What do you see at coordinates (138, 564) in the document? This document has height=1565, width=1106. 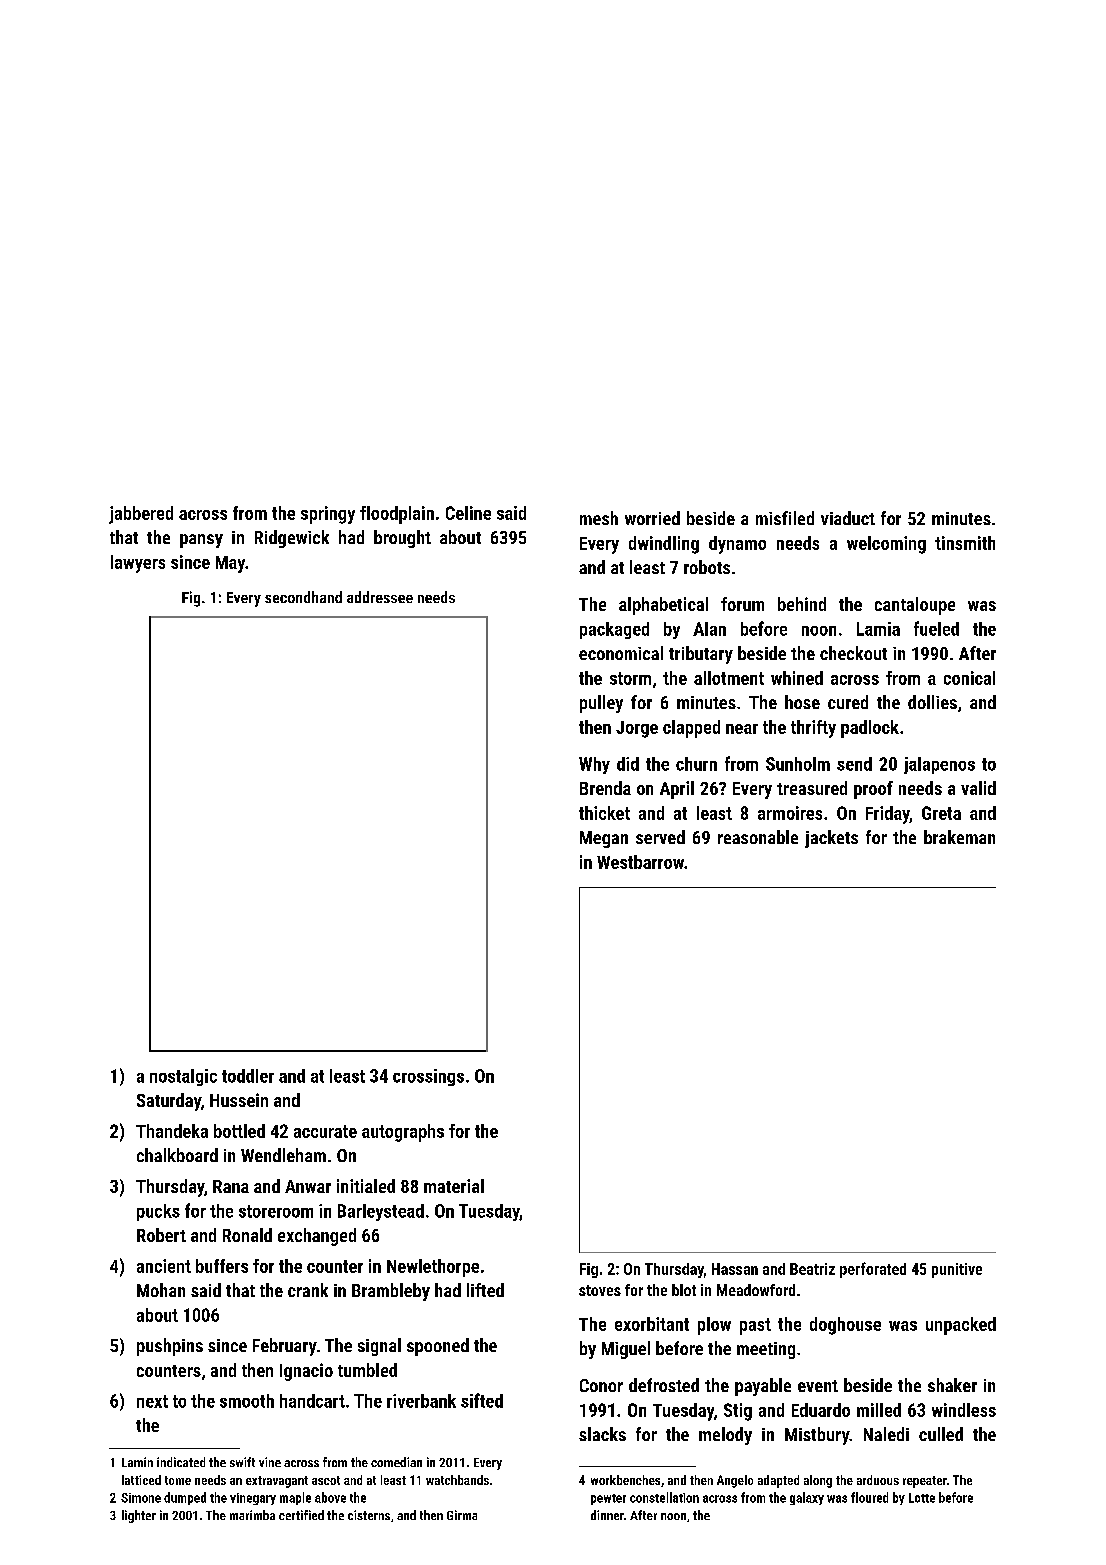 I see `lawyers` at bounding box center [138, 564].
